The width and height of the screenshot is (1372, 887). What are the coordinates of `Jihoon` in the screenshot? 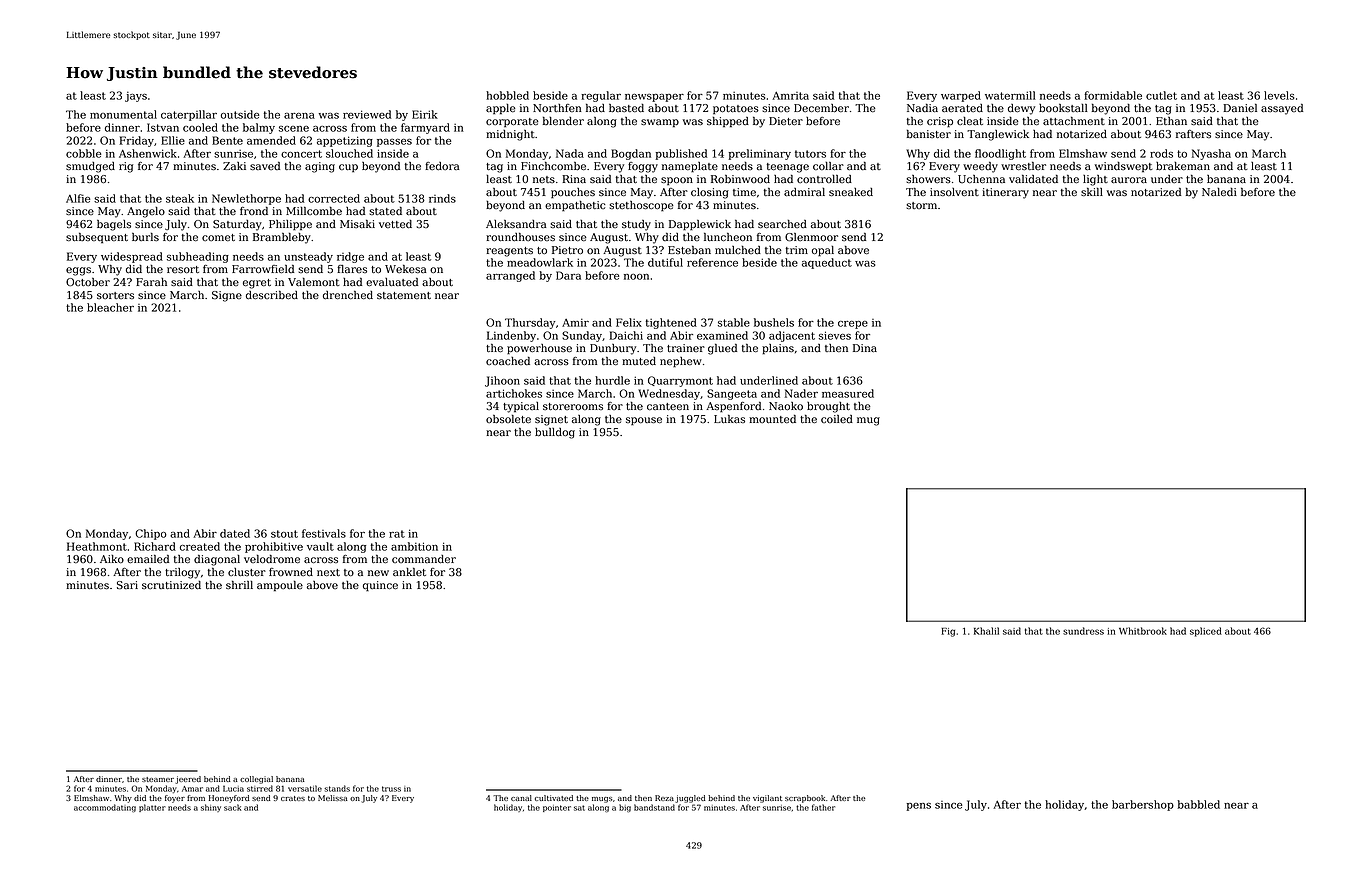 It's located at (502, 381).
